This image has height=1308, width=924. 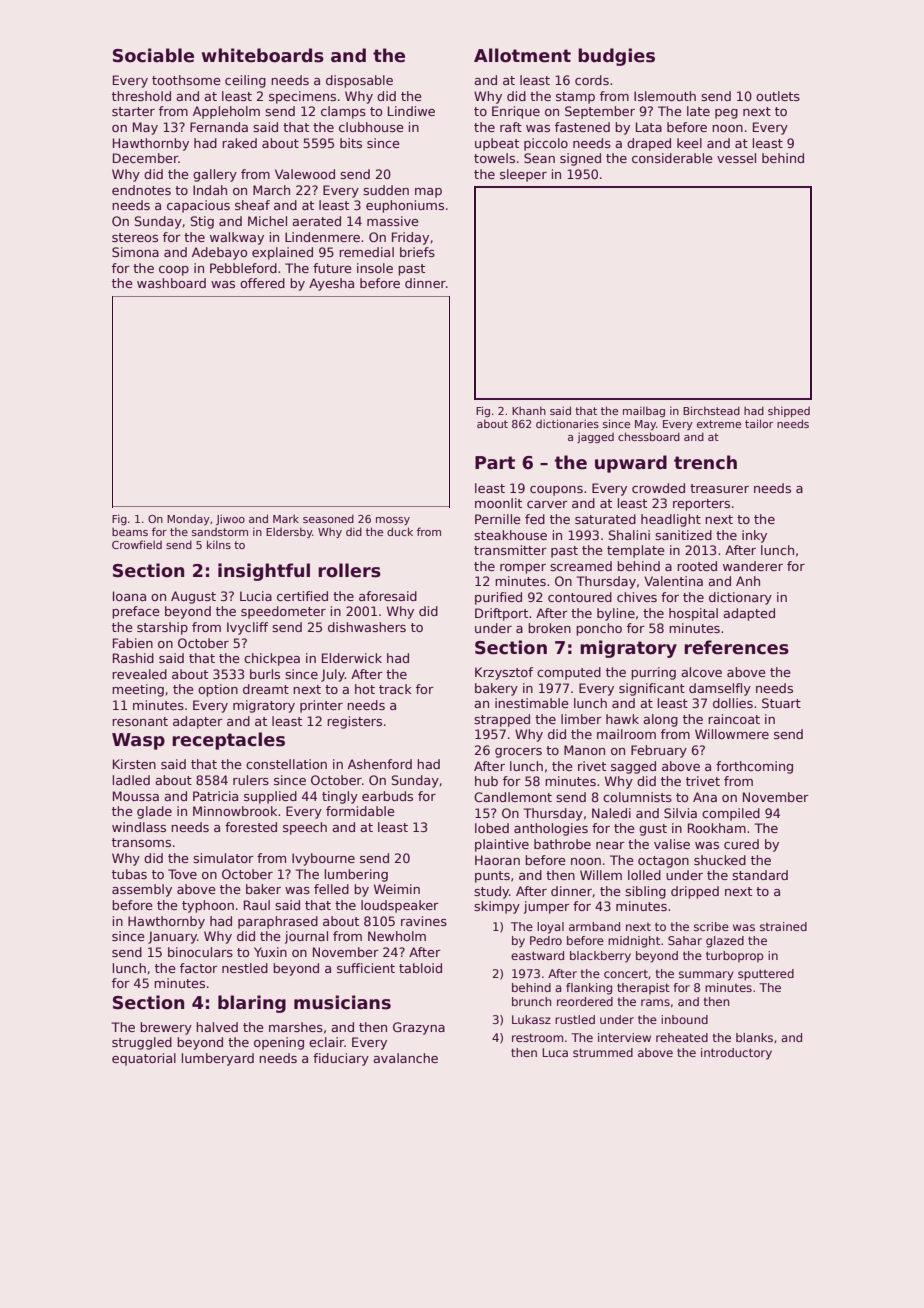 What do you see at coordinates (210, 190) in the image?
I see `Indah` at bounding box center [210, 190].
